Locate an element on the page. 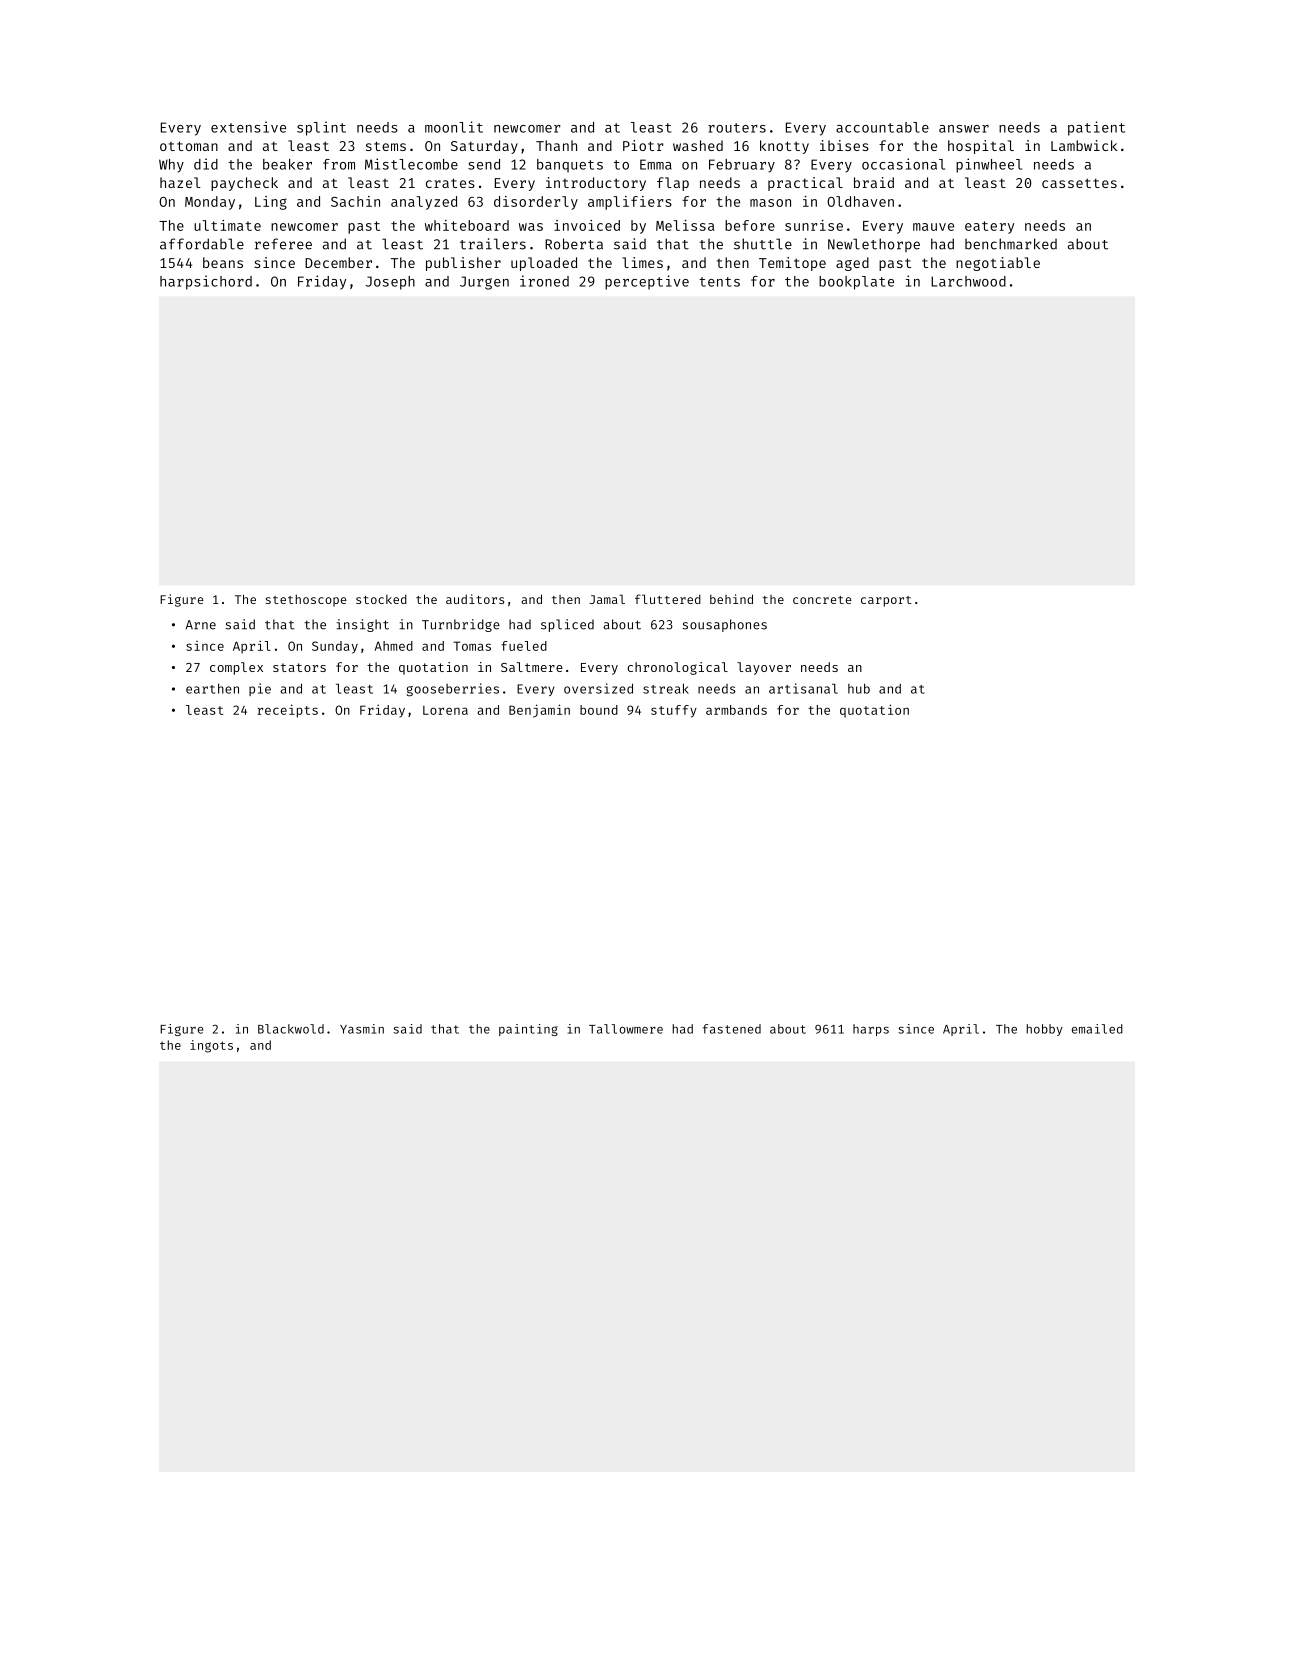 The width and height of the page is (1294, 1675). ingots is located at coordinates (211, 1046).
